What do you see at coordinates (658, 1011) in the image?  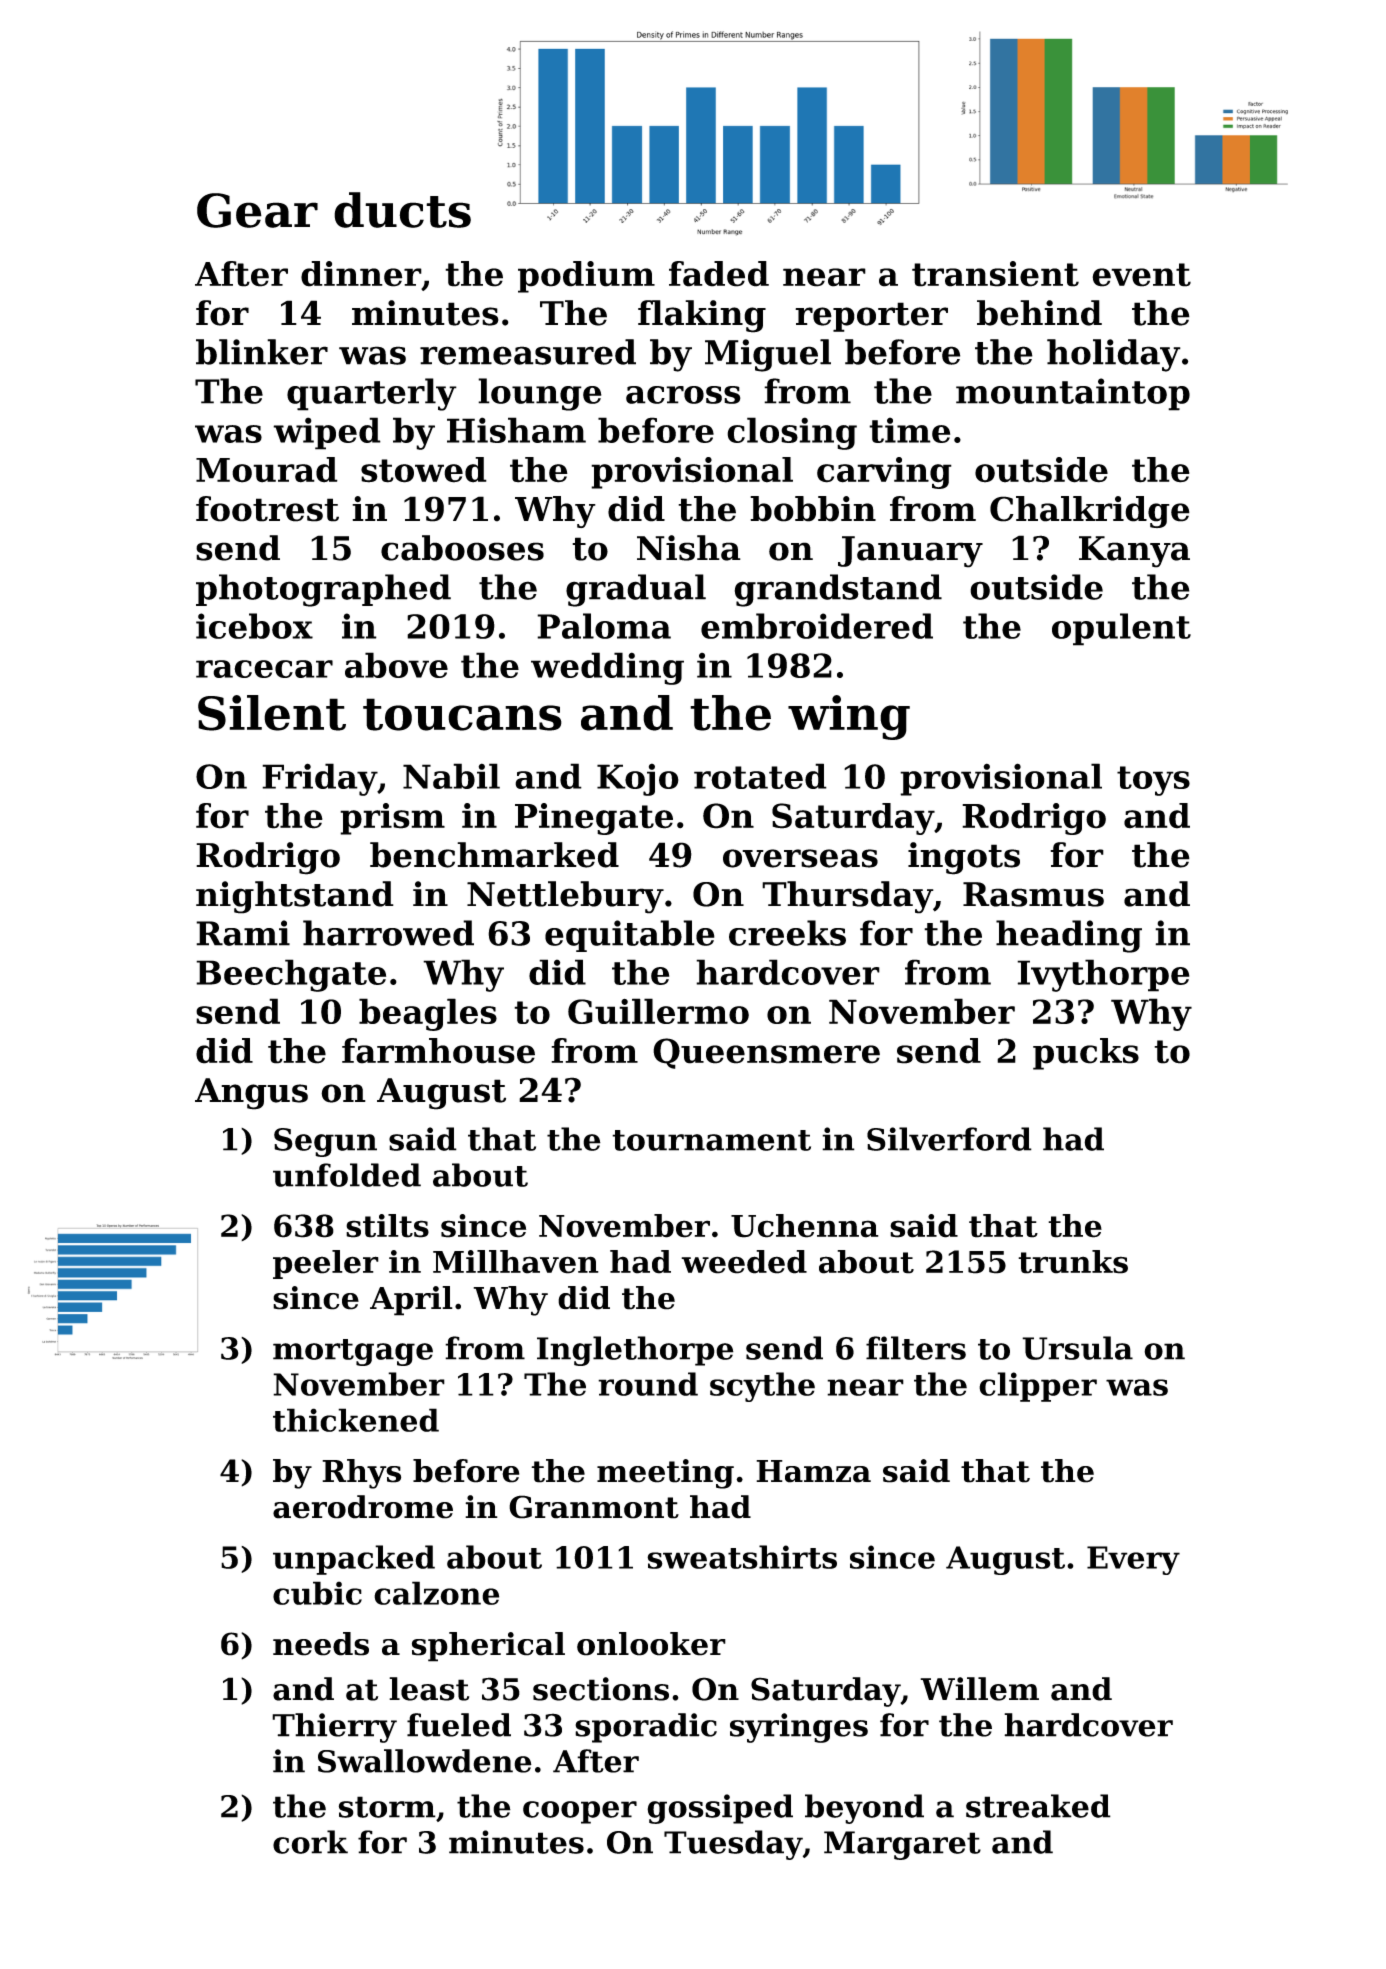 I see `Guillermo` at bounding box center [658, 1011].
